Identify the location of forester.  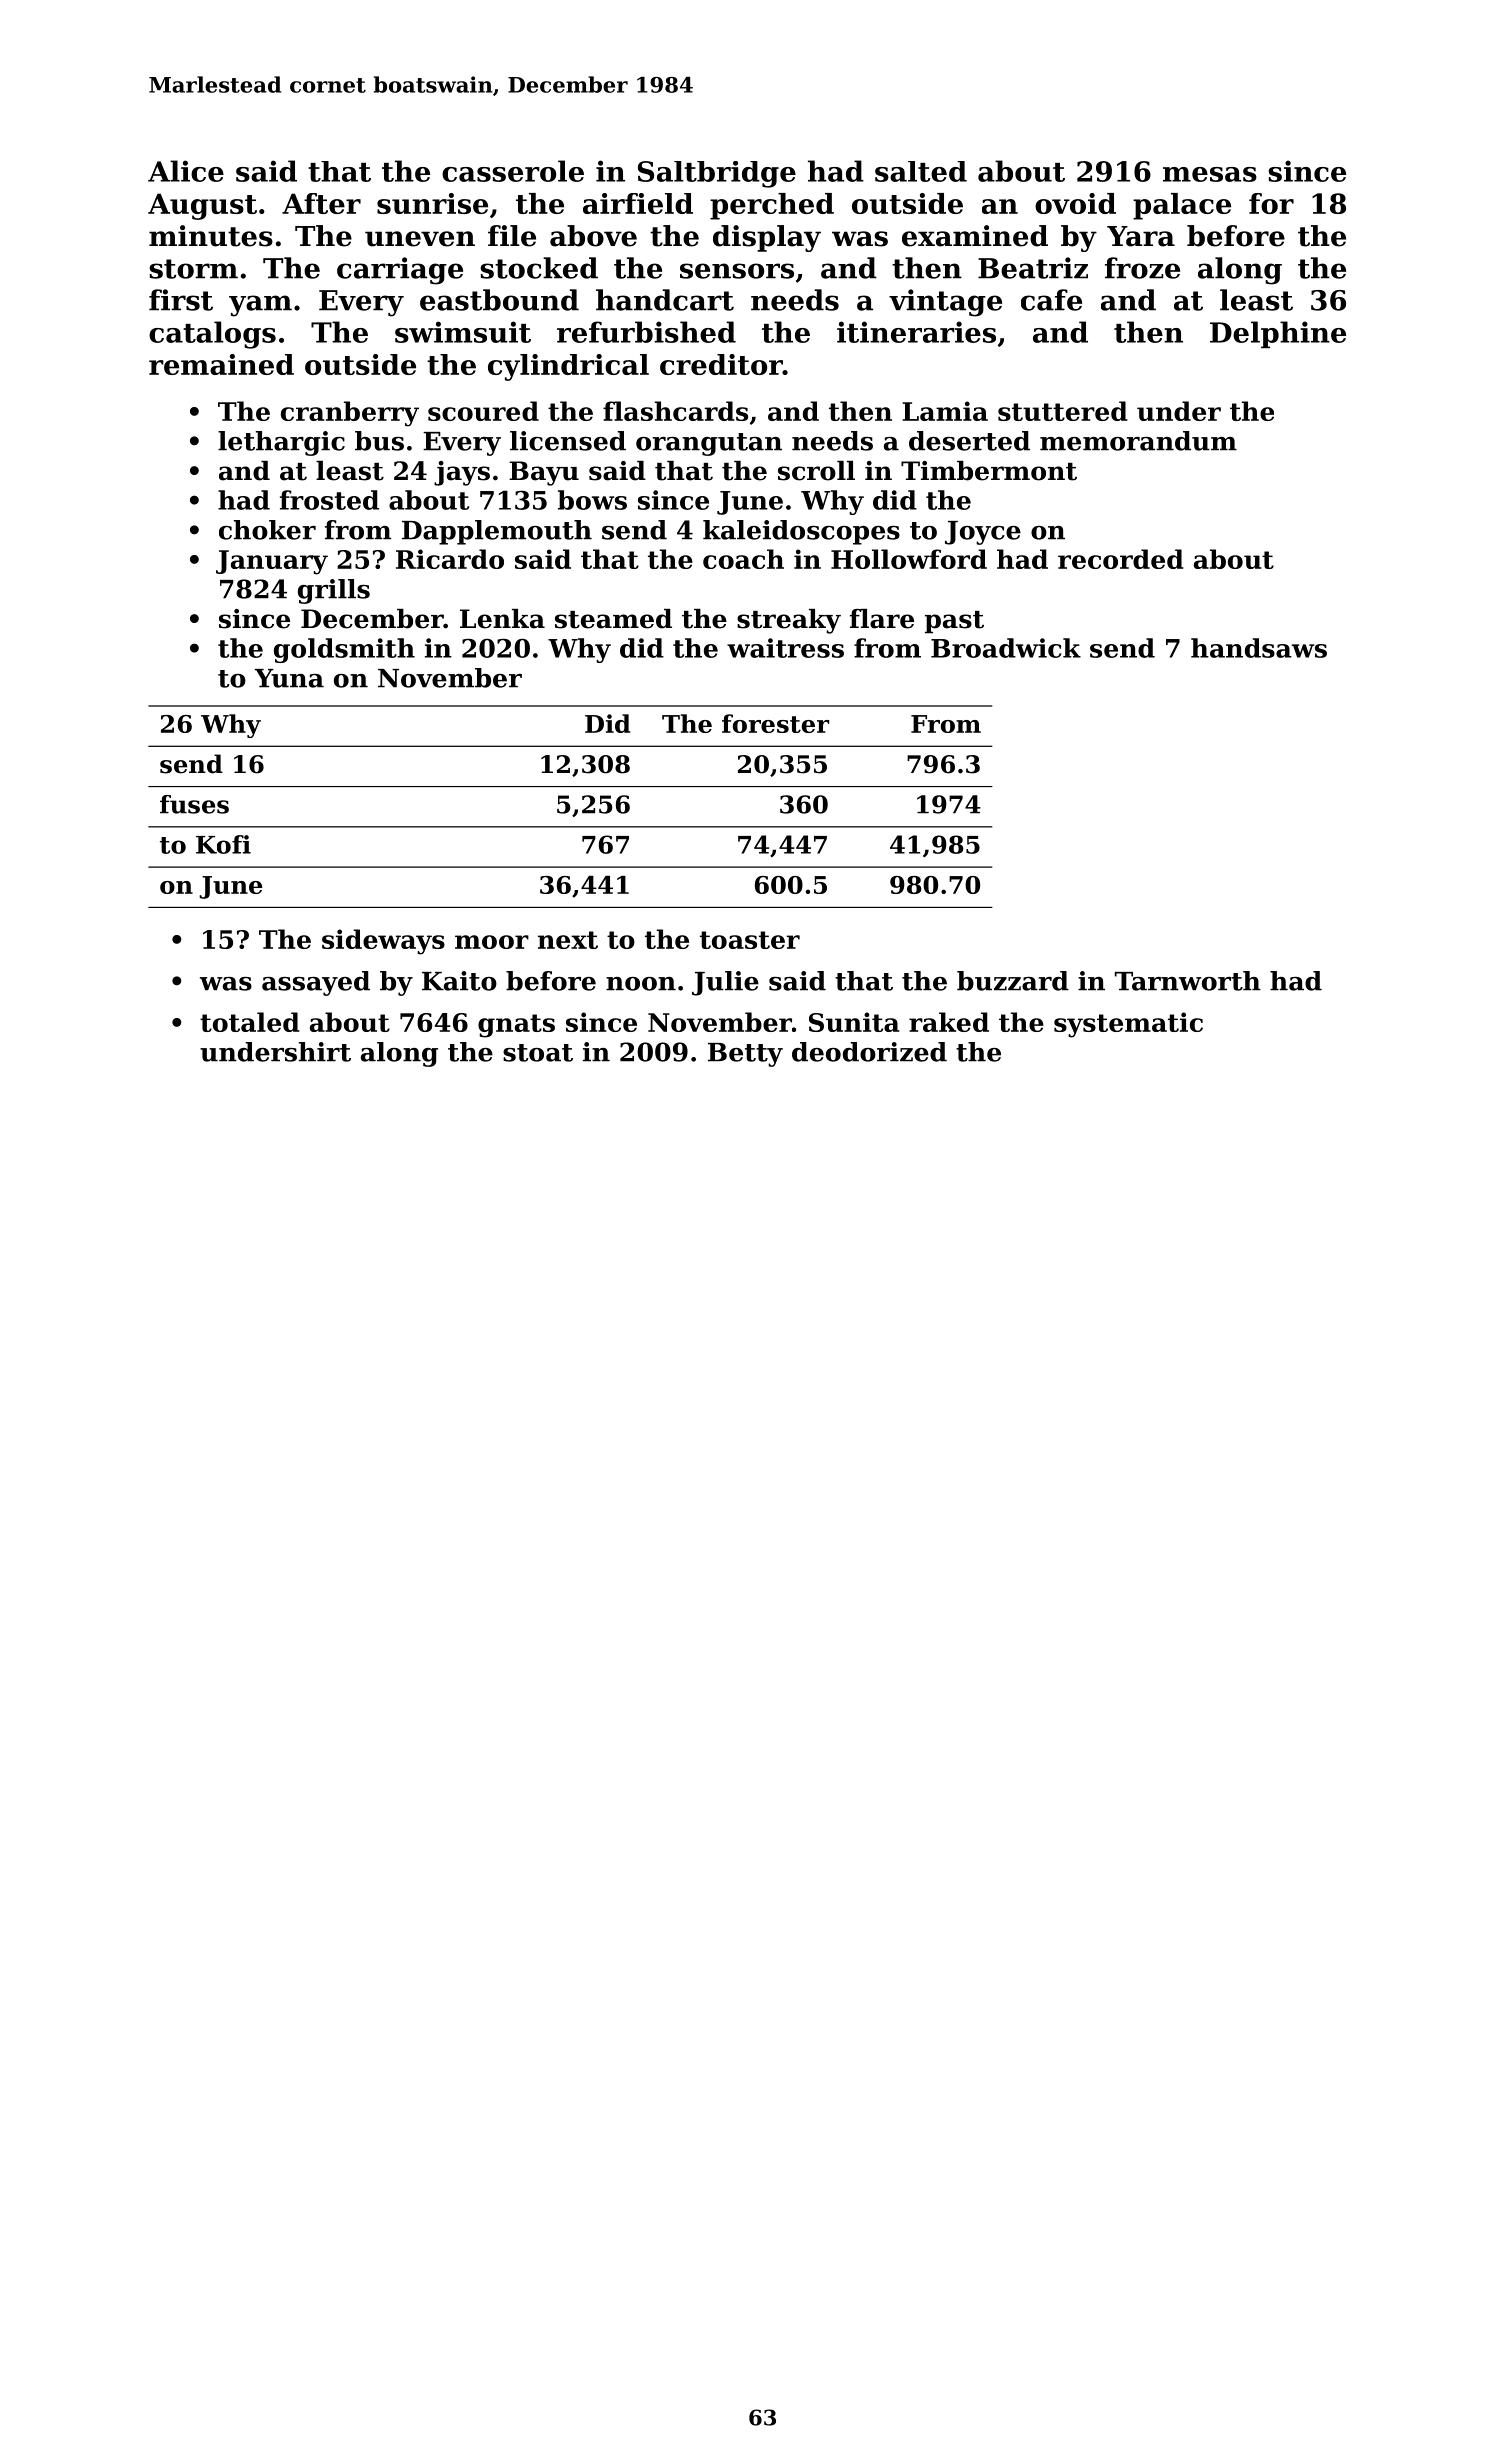
(776, 723).
